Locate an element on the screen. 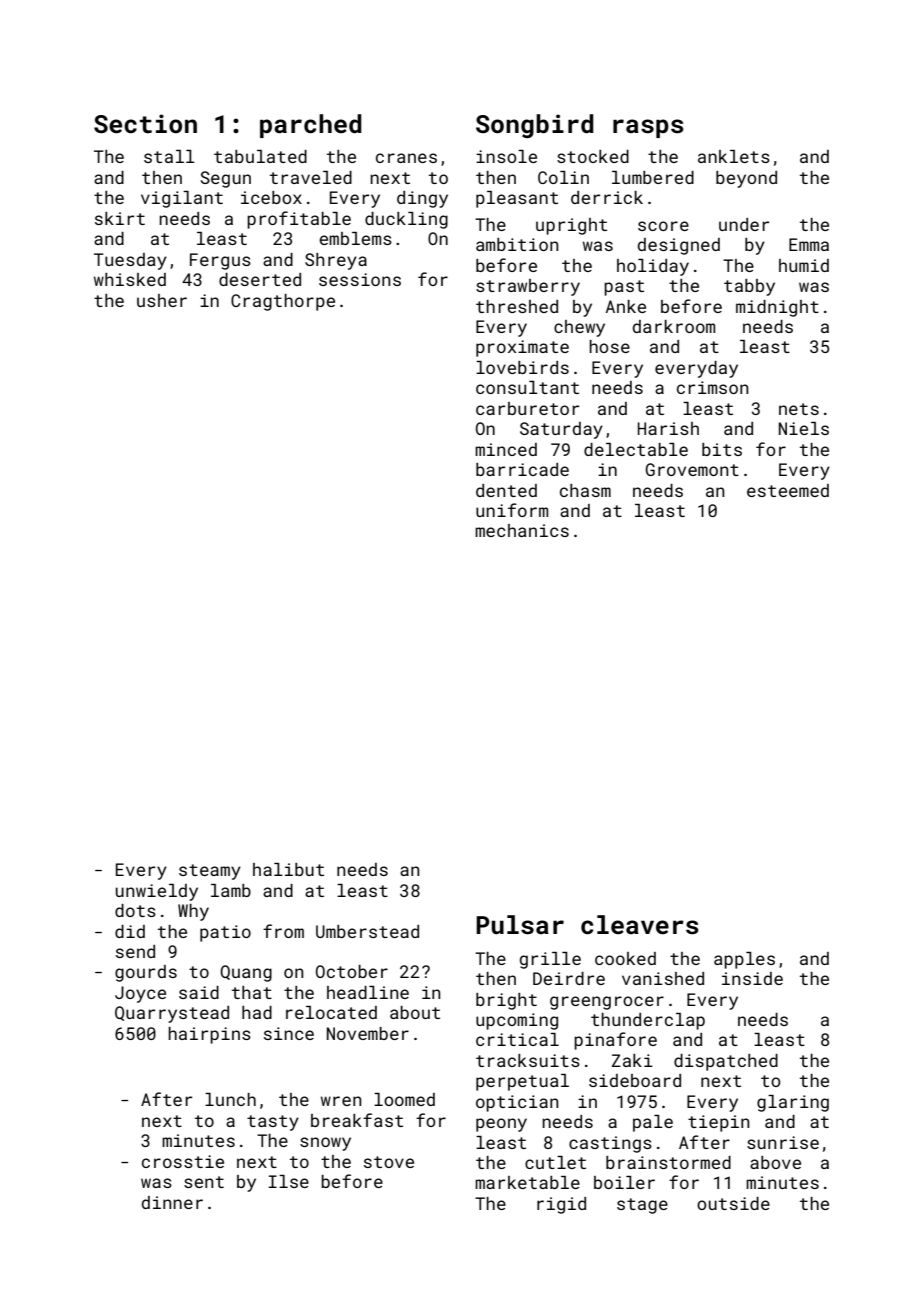 The image size is (924, 1314). minced is located at coordinates (506, 449).
